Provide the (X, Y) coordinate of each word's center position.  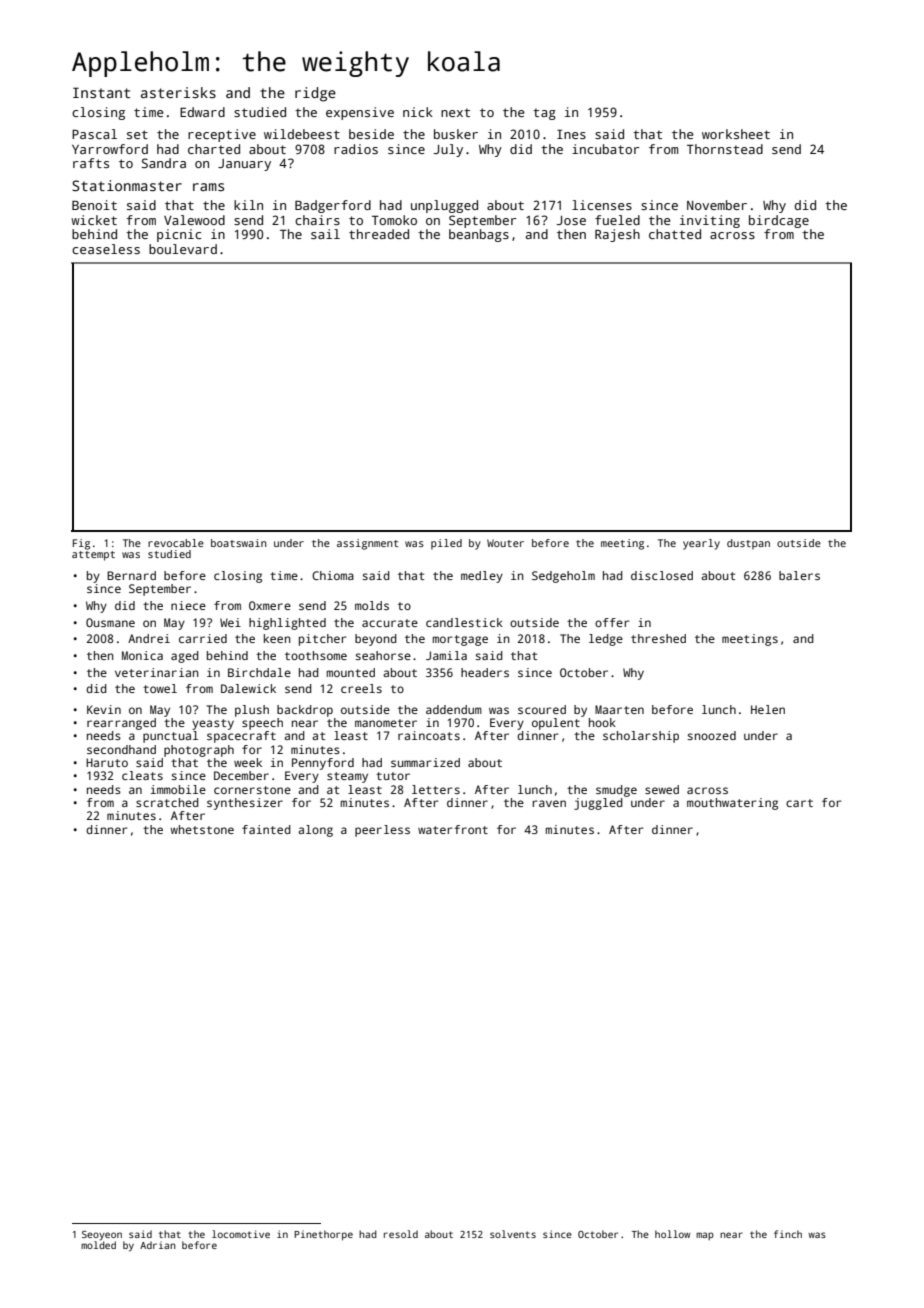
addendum (454, 709)
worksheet (736, 134)
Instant (101, 92)
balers (799, 575)
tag (544, 114)
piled (446, 544)
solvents (513, 1234)
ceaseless (106, 249)
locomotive (241, 1234)
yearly (701, 544)
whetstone (202, 829)
